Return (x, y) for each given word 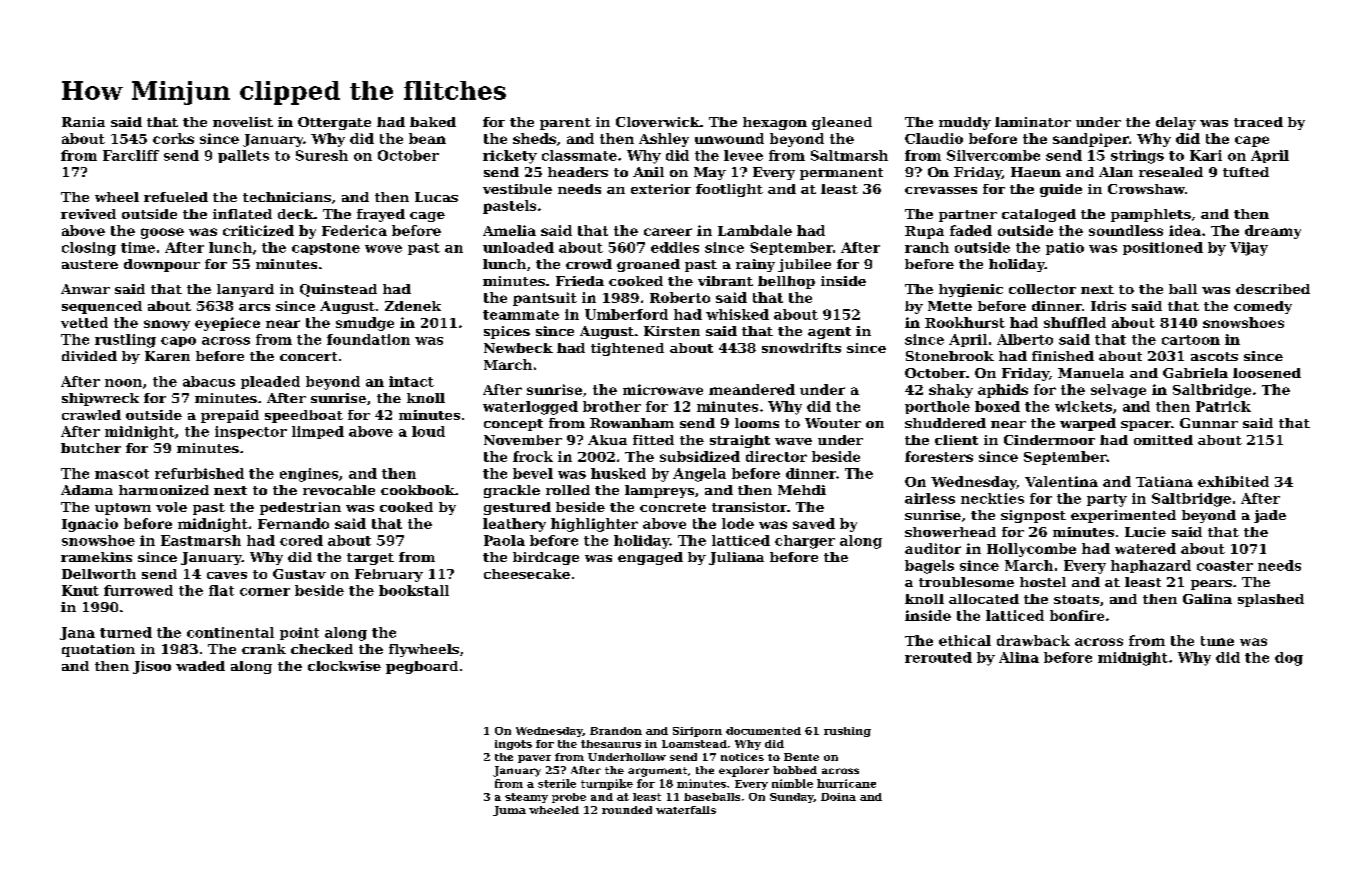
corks (173, 138)
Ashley (664, 140)
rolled (568, 490)
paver (534, 759)
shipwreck (100, 399)
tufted (1246, 172)
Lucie (1145, 532)
